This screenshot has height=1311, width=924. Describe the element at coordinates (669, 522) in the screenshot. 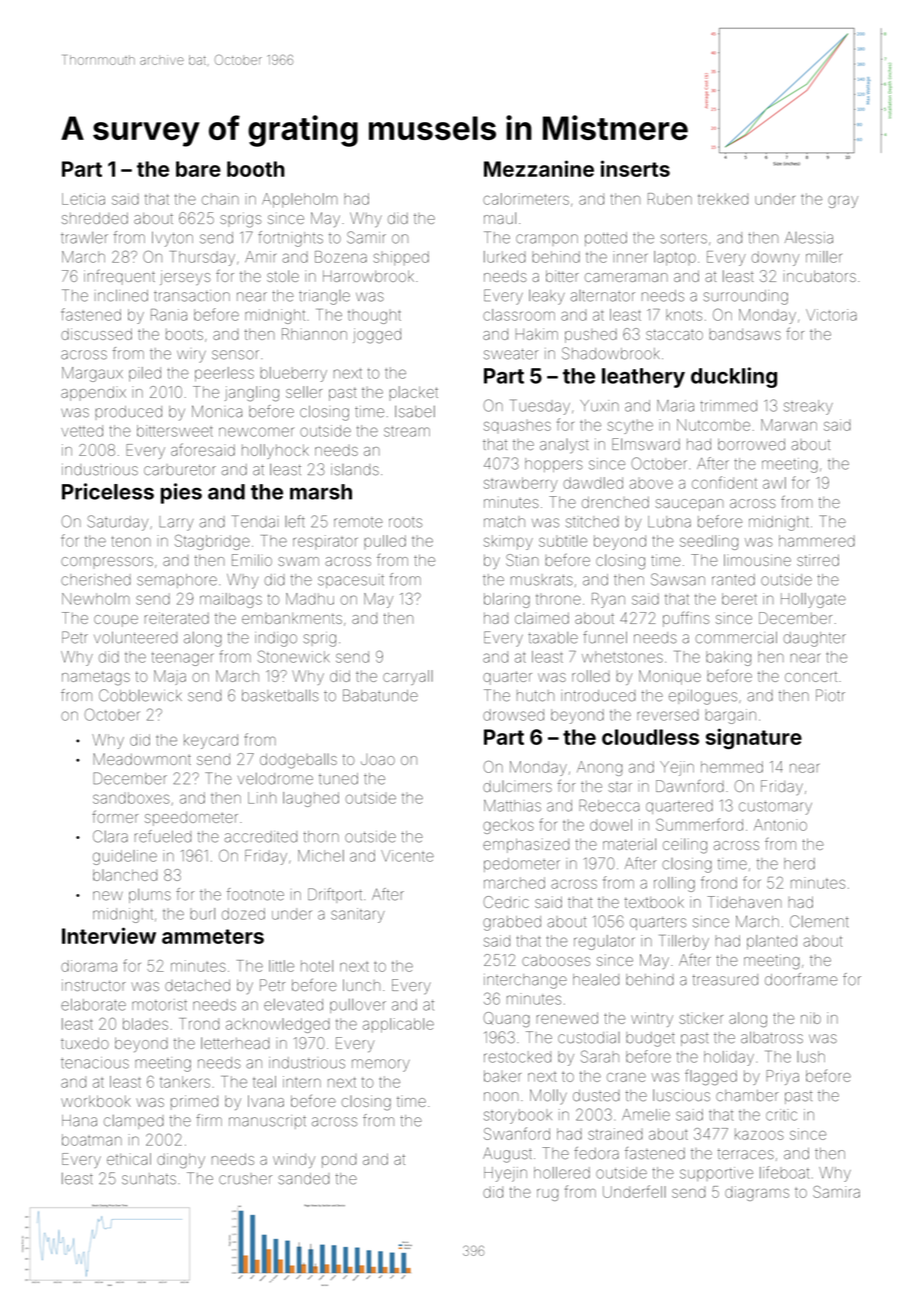

I see `Lubna` at that location.
